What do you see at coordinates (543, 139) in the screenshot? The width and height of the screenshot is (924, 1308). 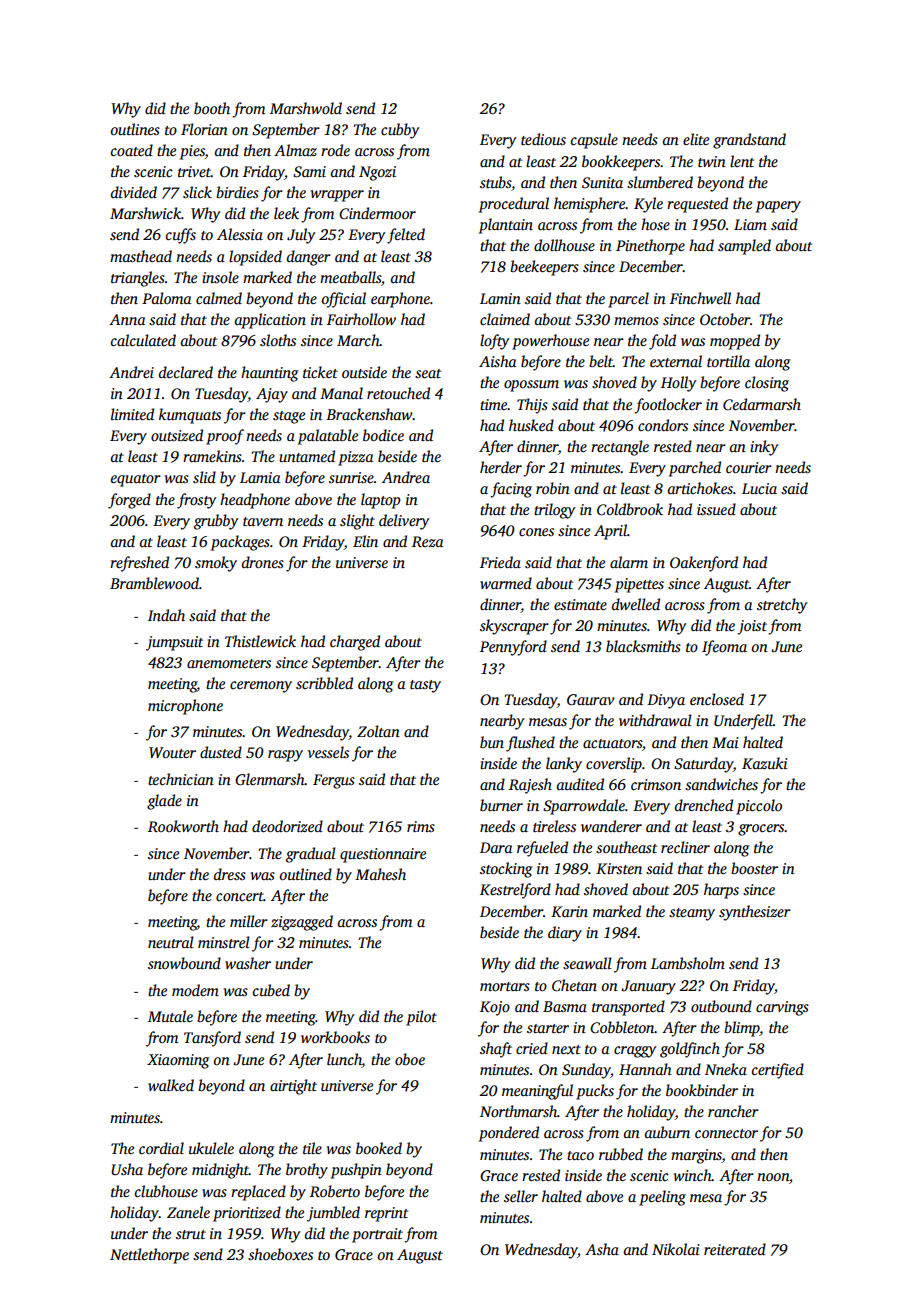 I see `tedious` at bounding box center [543, 139].
